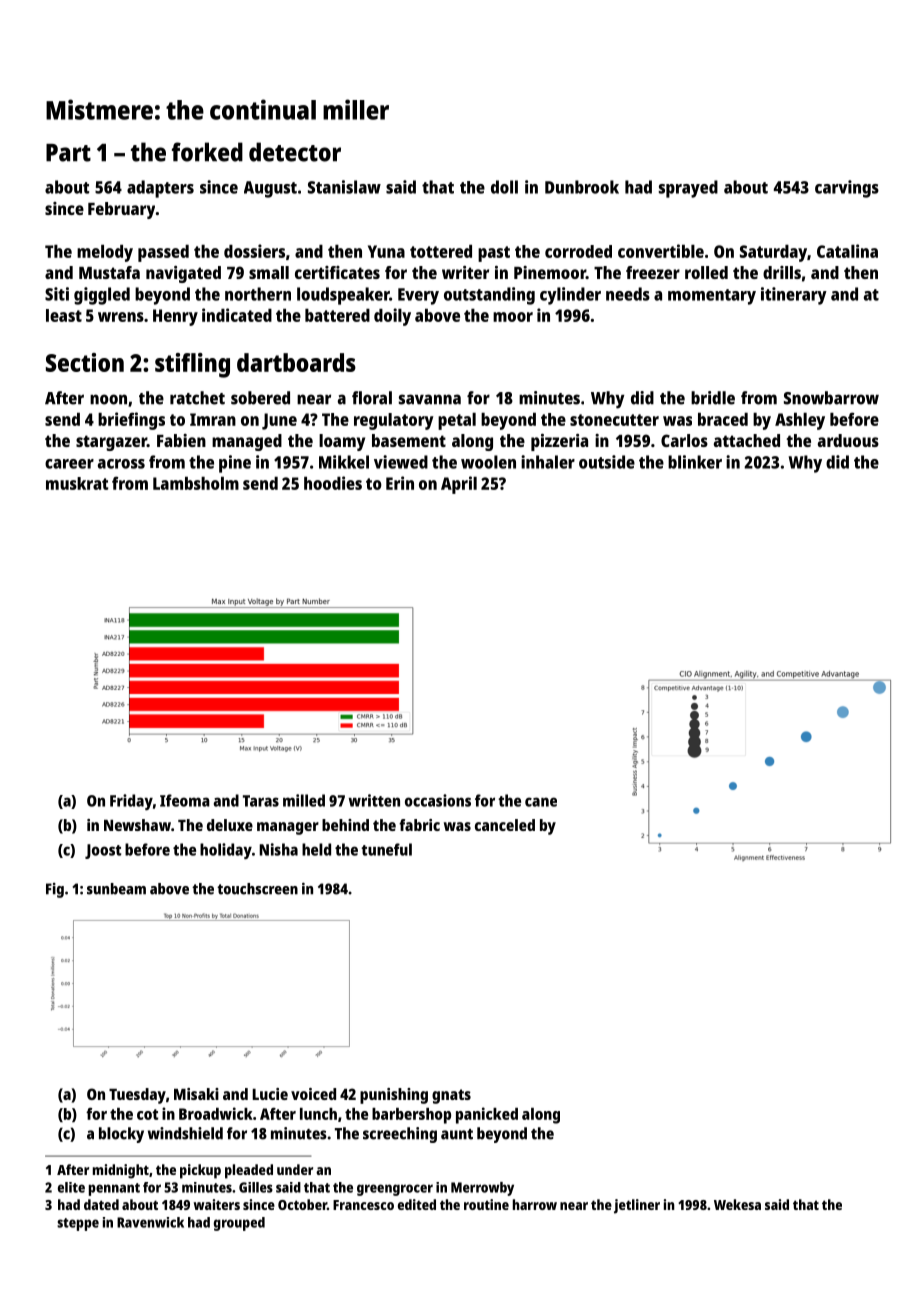  Describe the element at coordinates (185, 800) in the screenshot. I see `Ifeoma` at that location.
